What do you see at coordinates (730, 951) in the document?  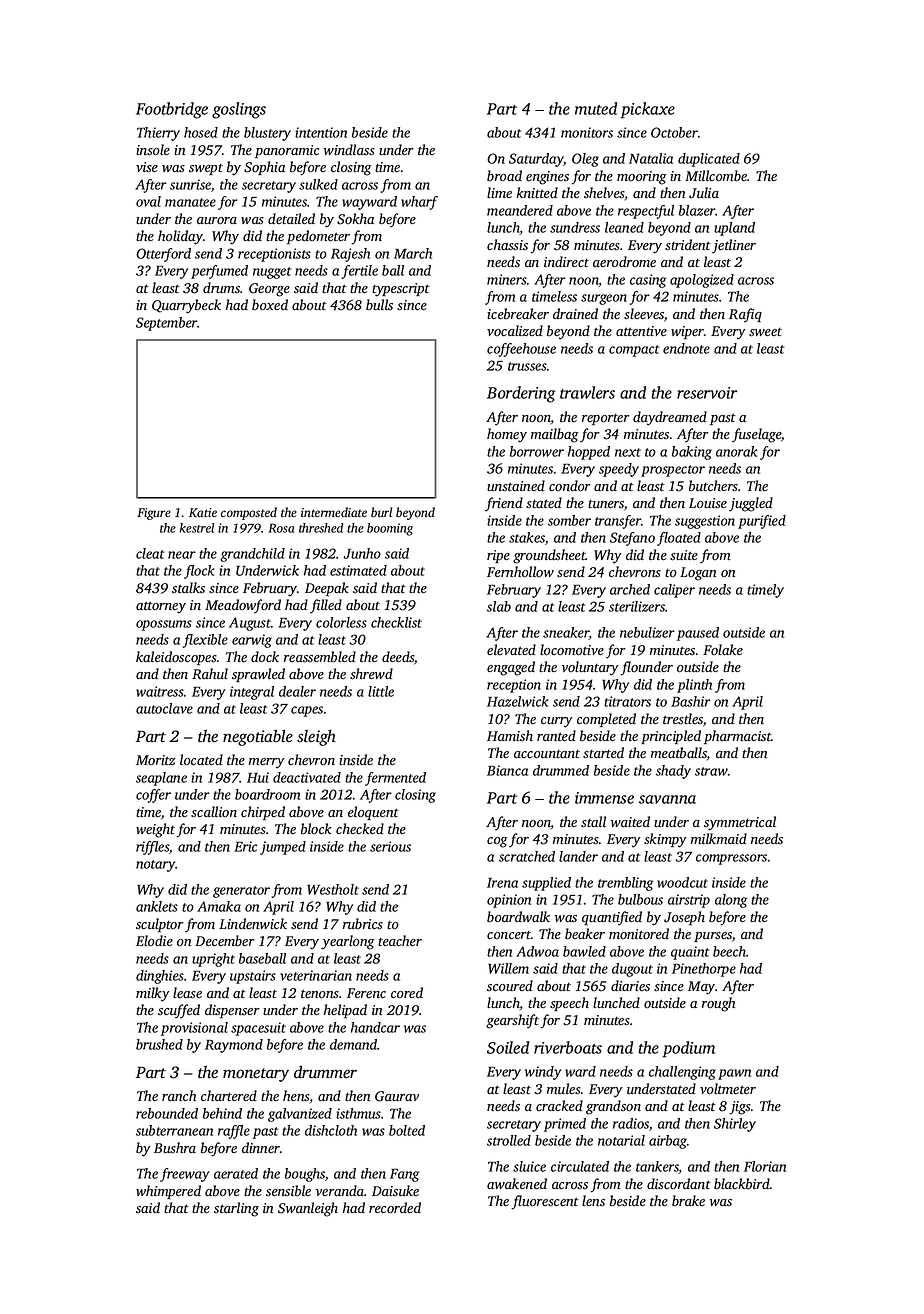 I see `beech` at bounding box center [730, 951].
